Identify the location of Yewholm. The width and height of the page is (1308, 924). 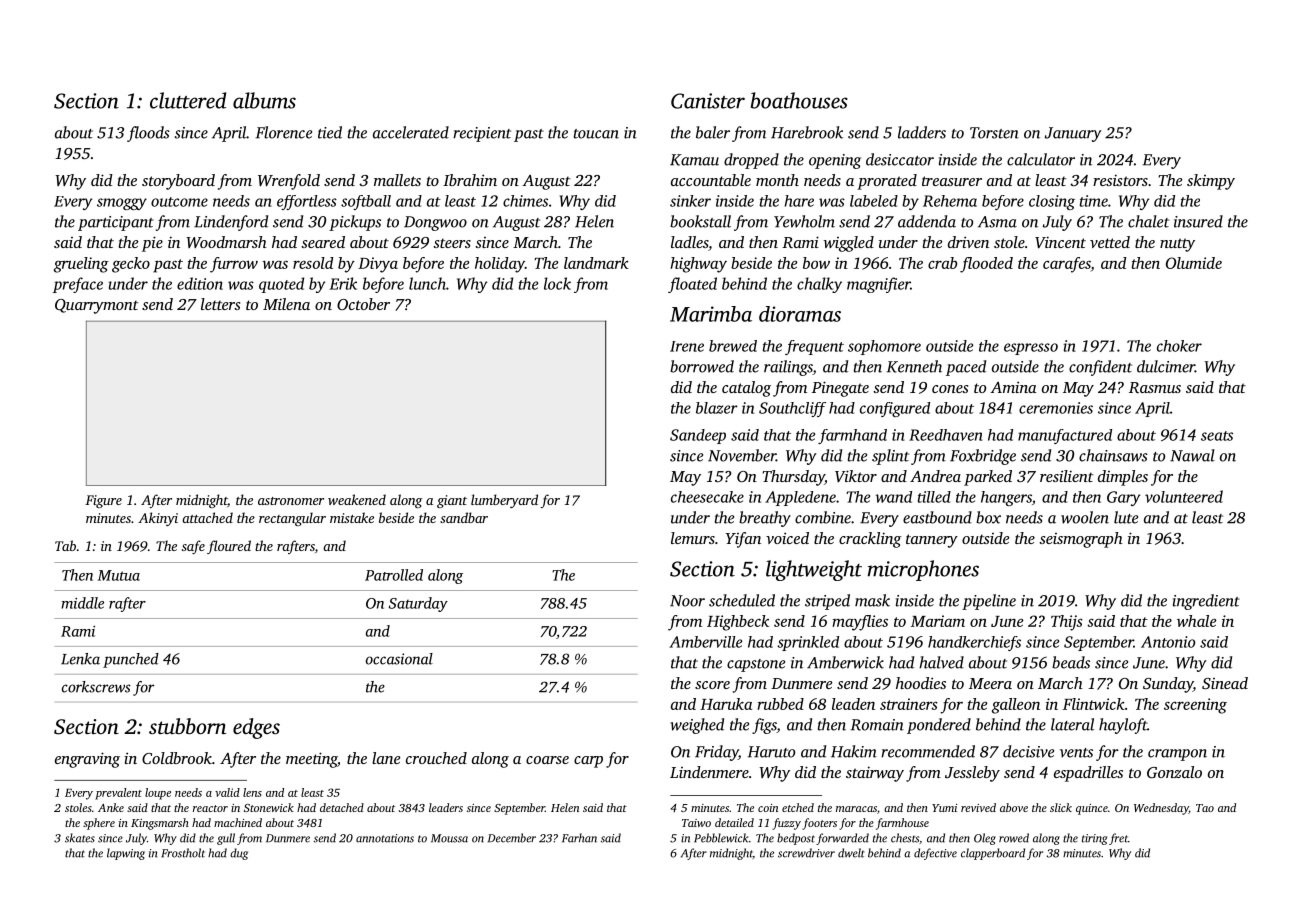
(804, 221).
